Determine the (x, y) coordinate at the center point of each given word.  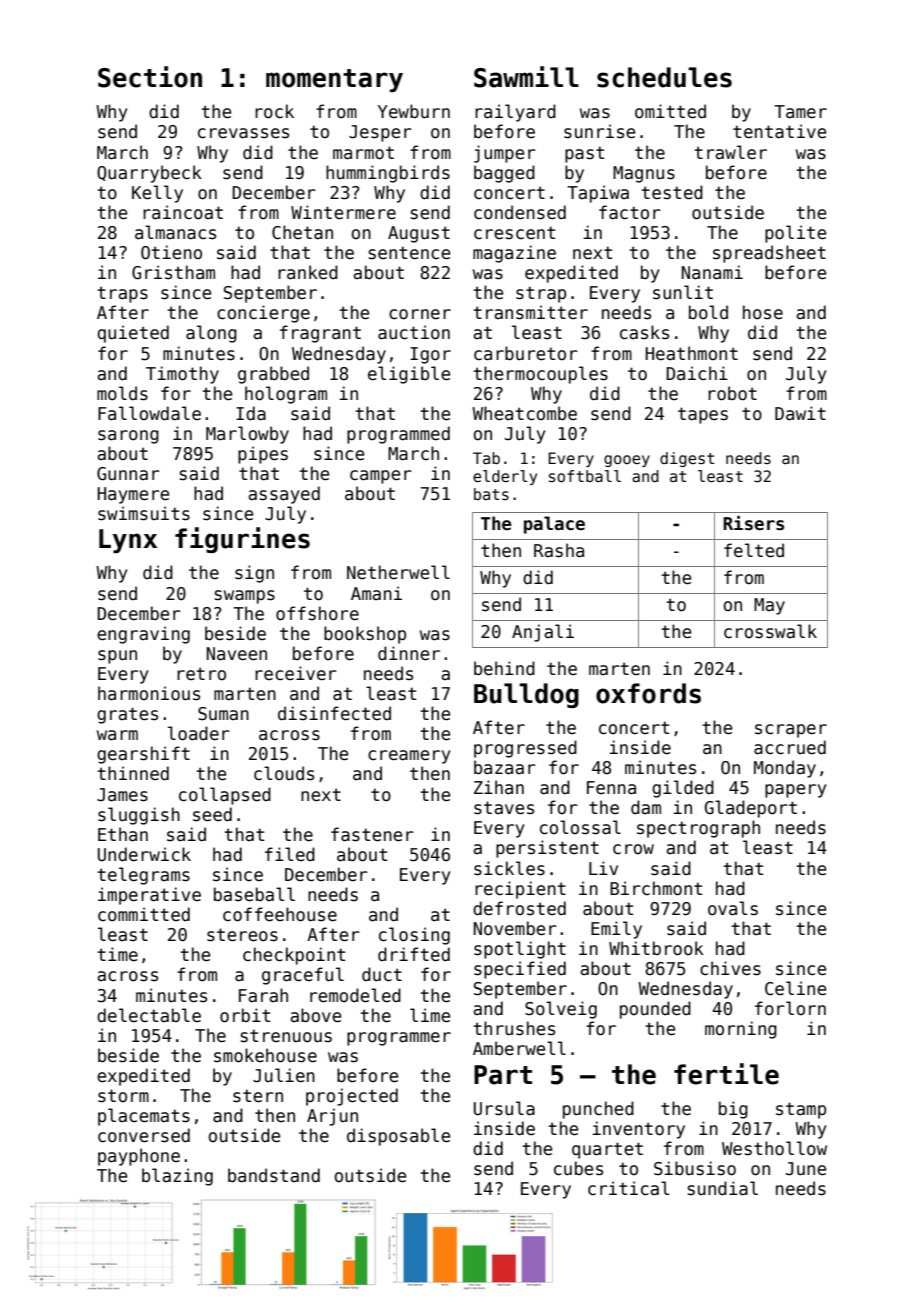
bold (708, 312)
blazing (177, 1177)
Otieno (171, 252)
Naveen (237, 654)
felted (754, 550)
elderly (505, 477)
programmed (398, 435)
